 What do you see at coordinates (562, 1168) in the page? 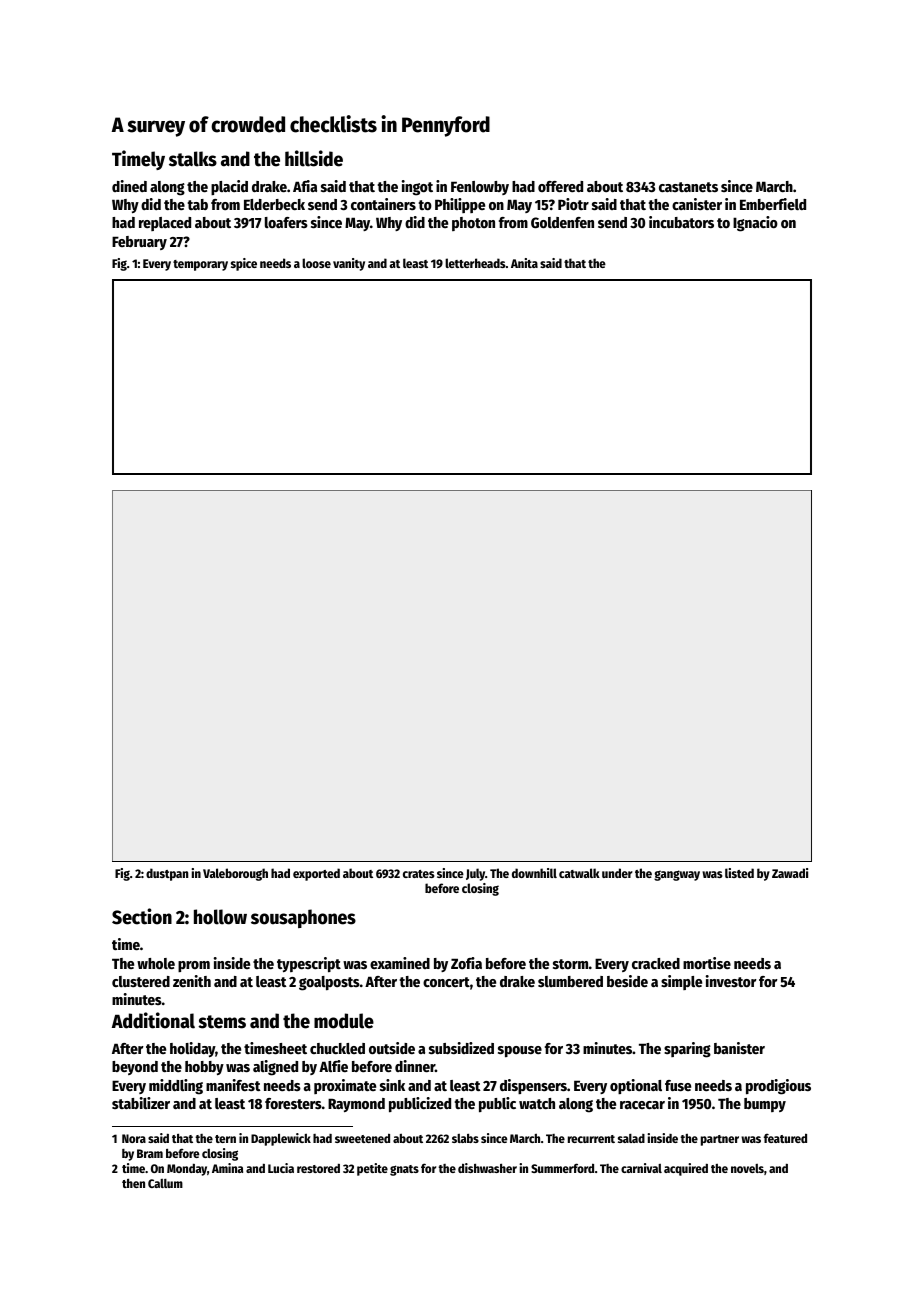
I see `Summerford` at bounding box center [562, 1168].
